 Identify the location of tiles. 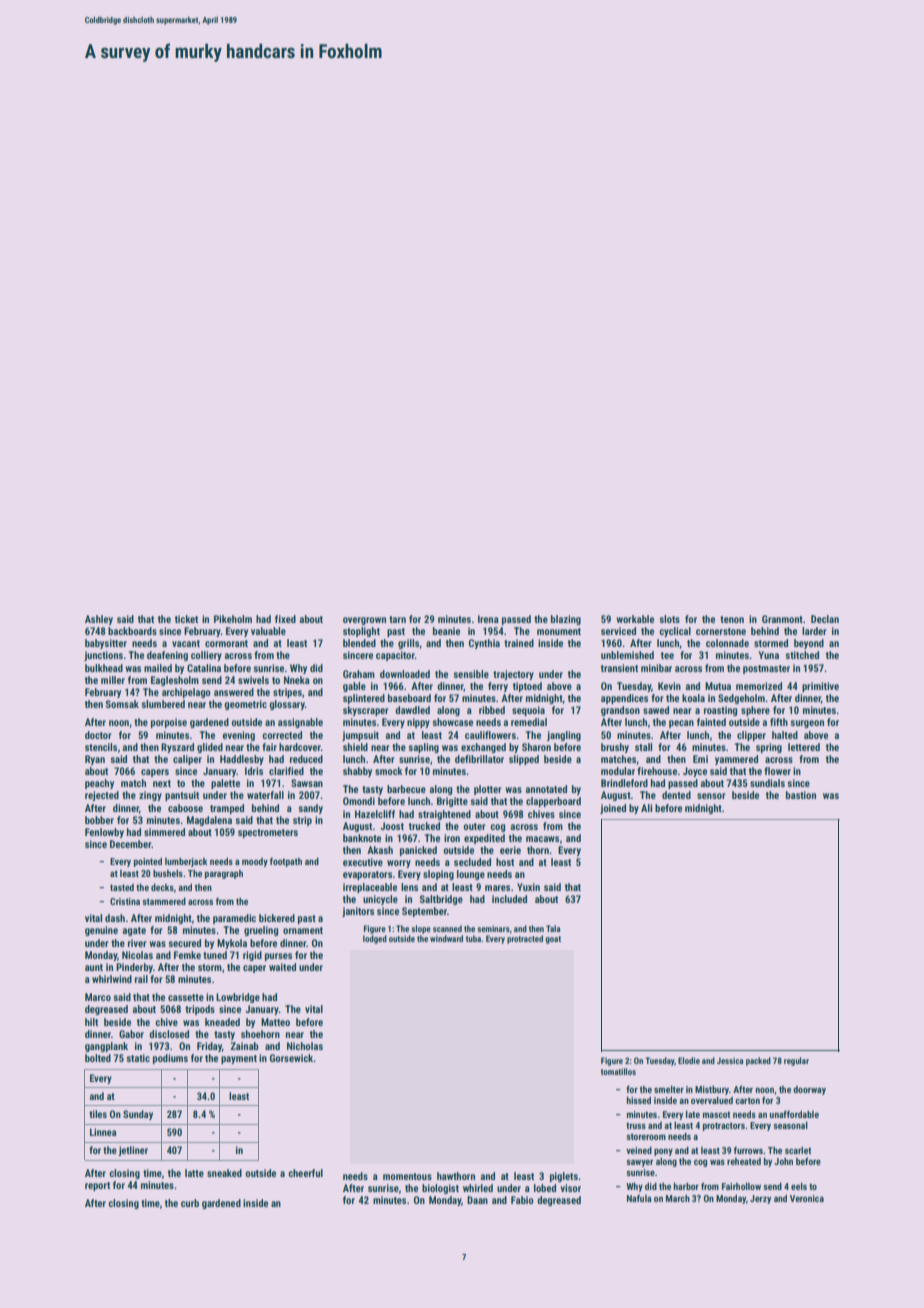
(98, 1114).
